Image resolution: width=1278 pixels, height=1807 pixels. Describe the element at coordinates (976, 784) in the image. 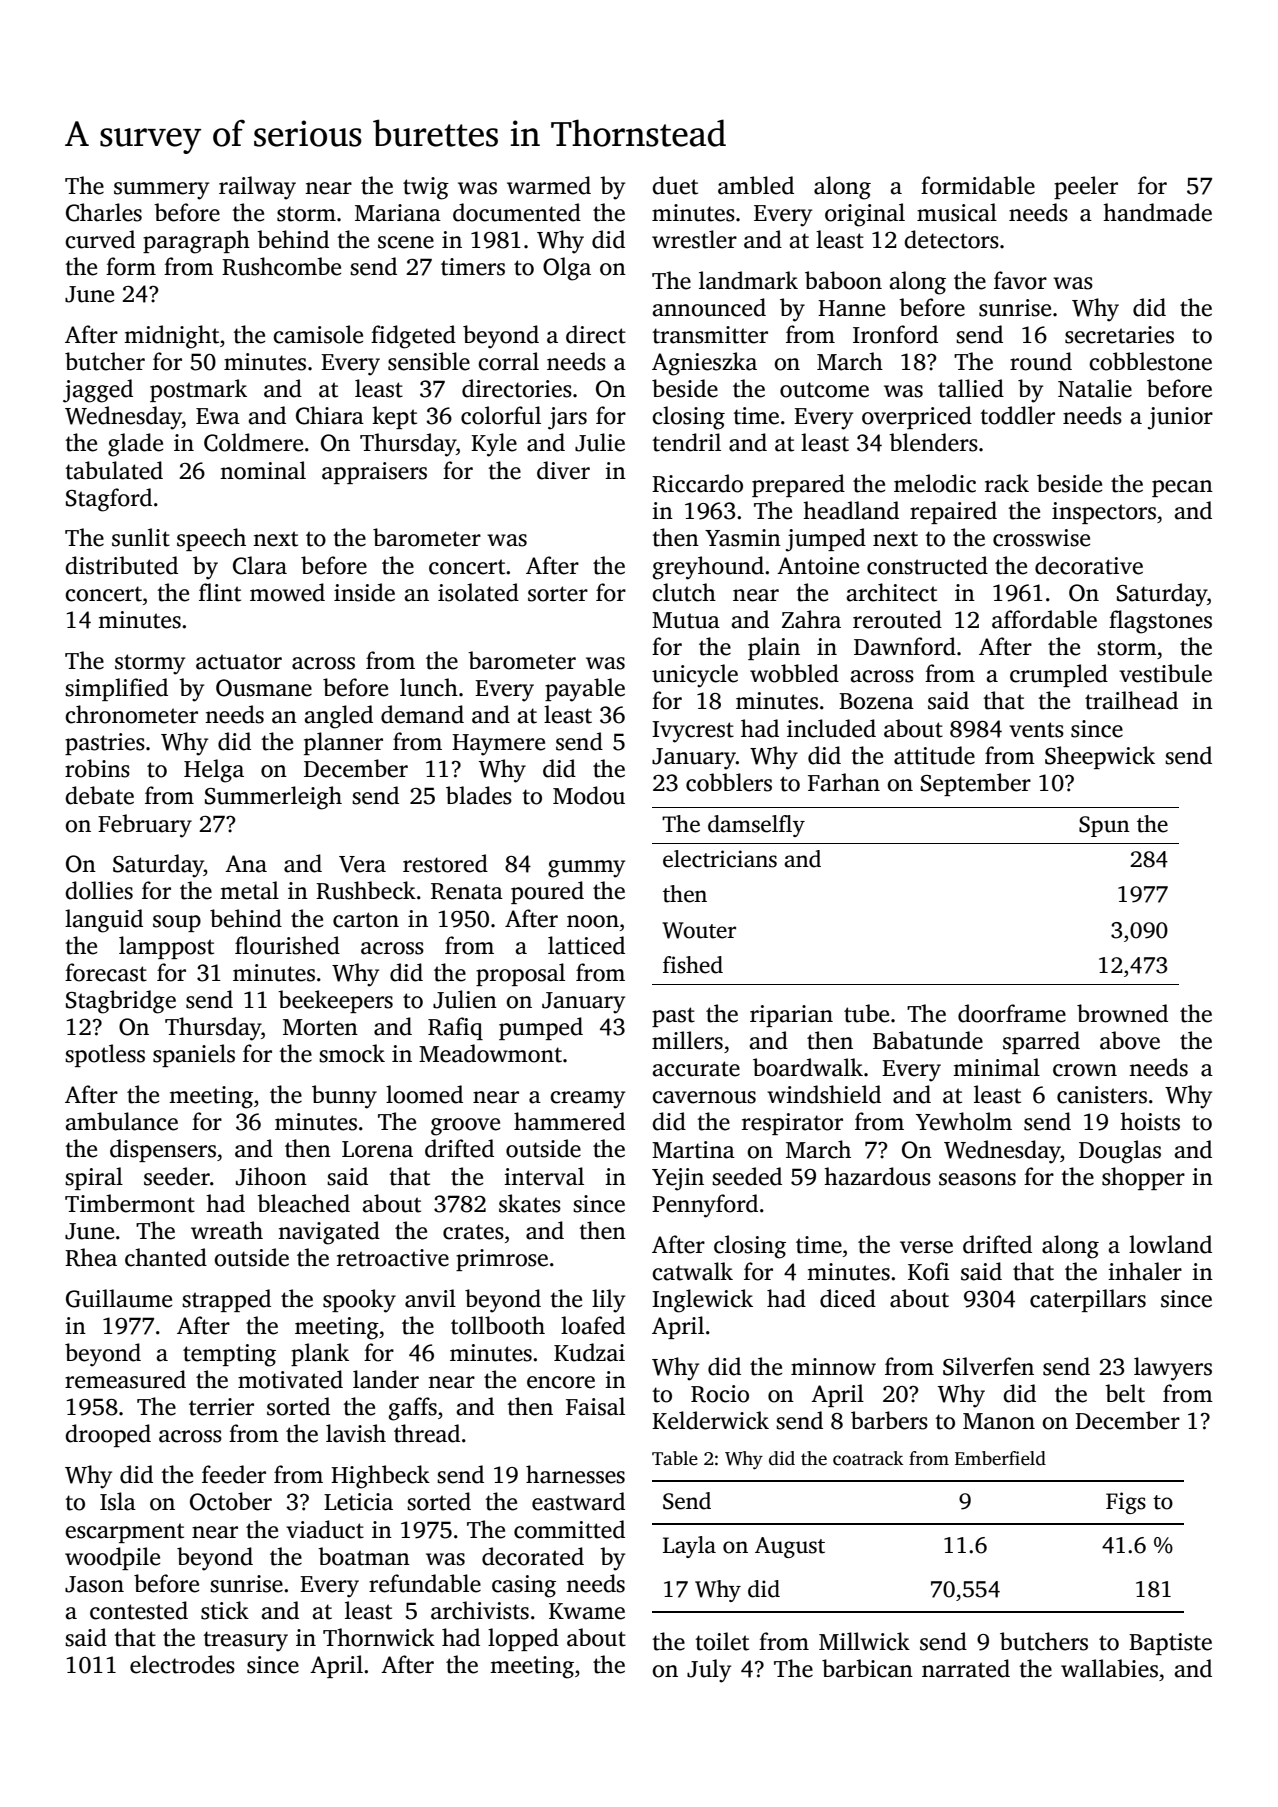

I see `September` at that location.
